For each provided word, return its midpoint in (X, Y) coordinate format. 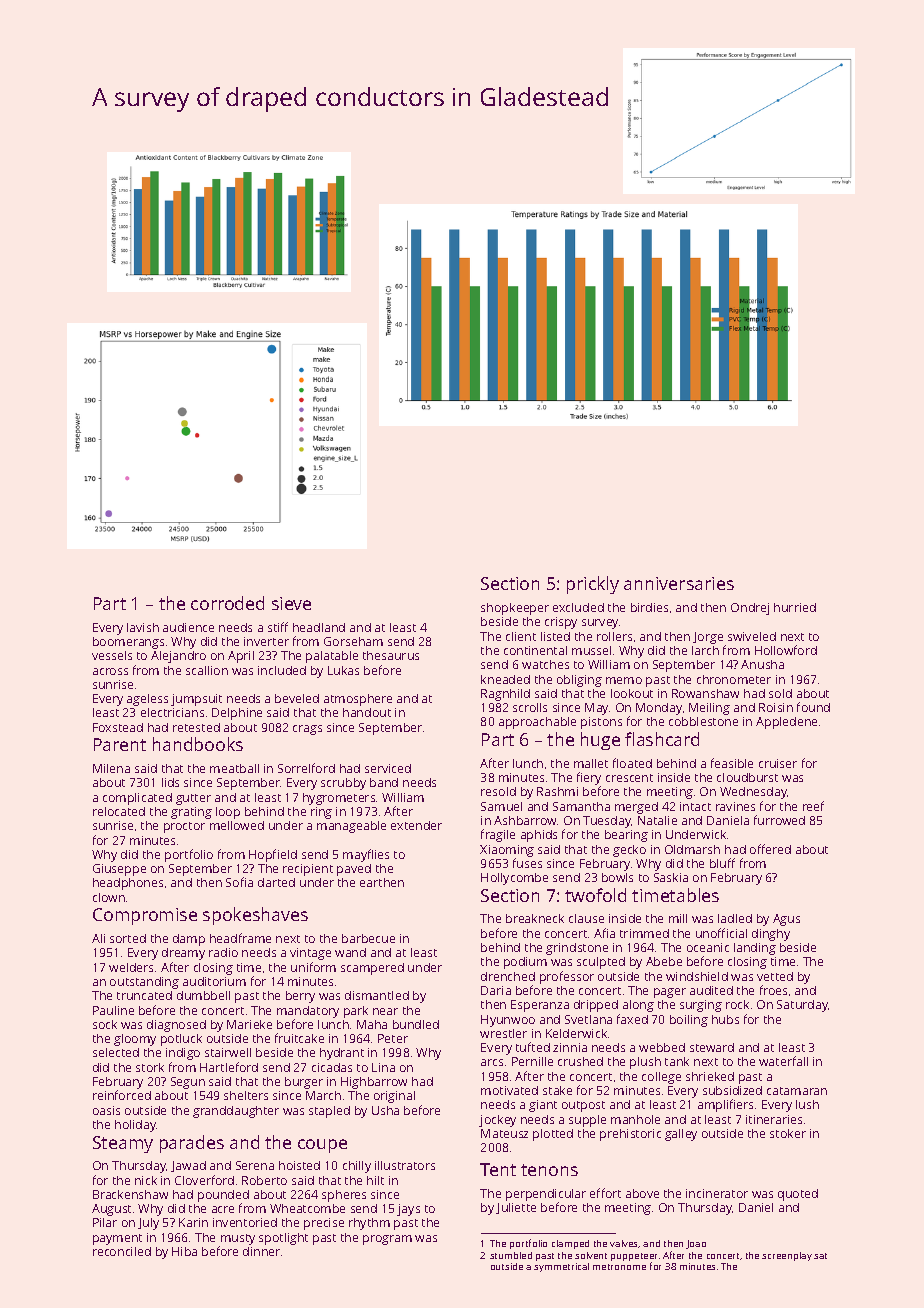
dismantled (377, 995)
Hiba (184, 1251)
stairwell (228, 1052)
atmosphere (358, 700)
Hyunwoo (508, 1021)
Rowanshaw (705, 693)
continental (535, 650)
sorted (128, 938)
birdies (649, 607)
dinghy (771, 935)
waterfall (783, 1061)
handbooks (198, 744)
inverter (266, 641)
